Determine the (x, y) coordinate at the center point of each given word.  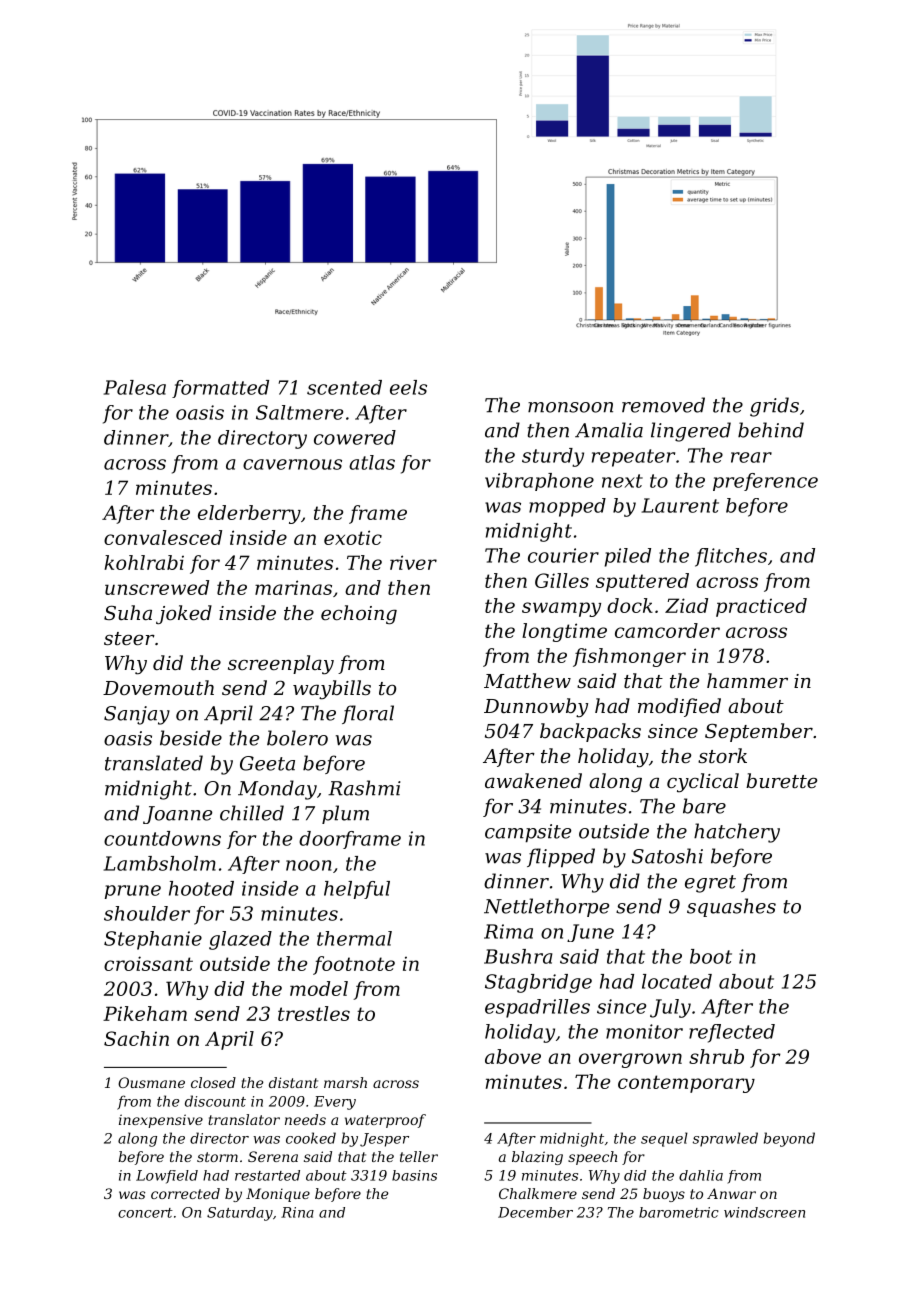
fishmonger (629, 657)
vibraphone (539, 482)
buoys (664, 1195)
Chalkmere (538, 1193)
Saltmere (299, 412)
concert (145, 1213)
